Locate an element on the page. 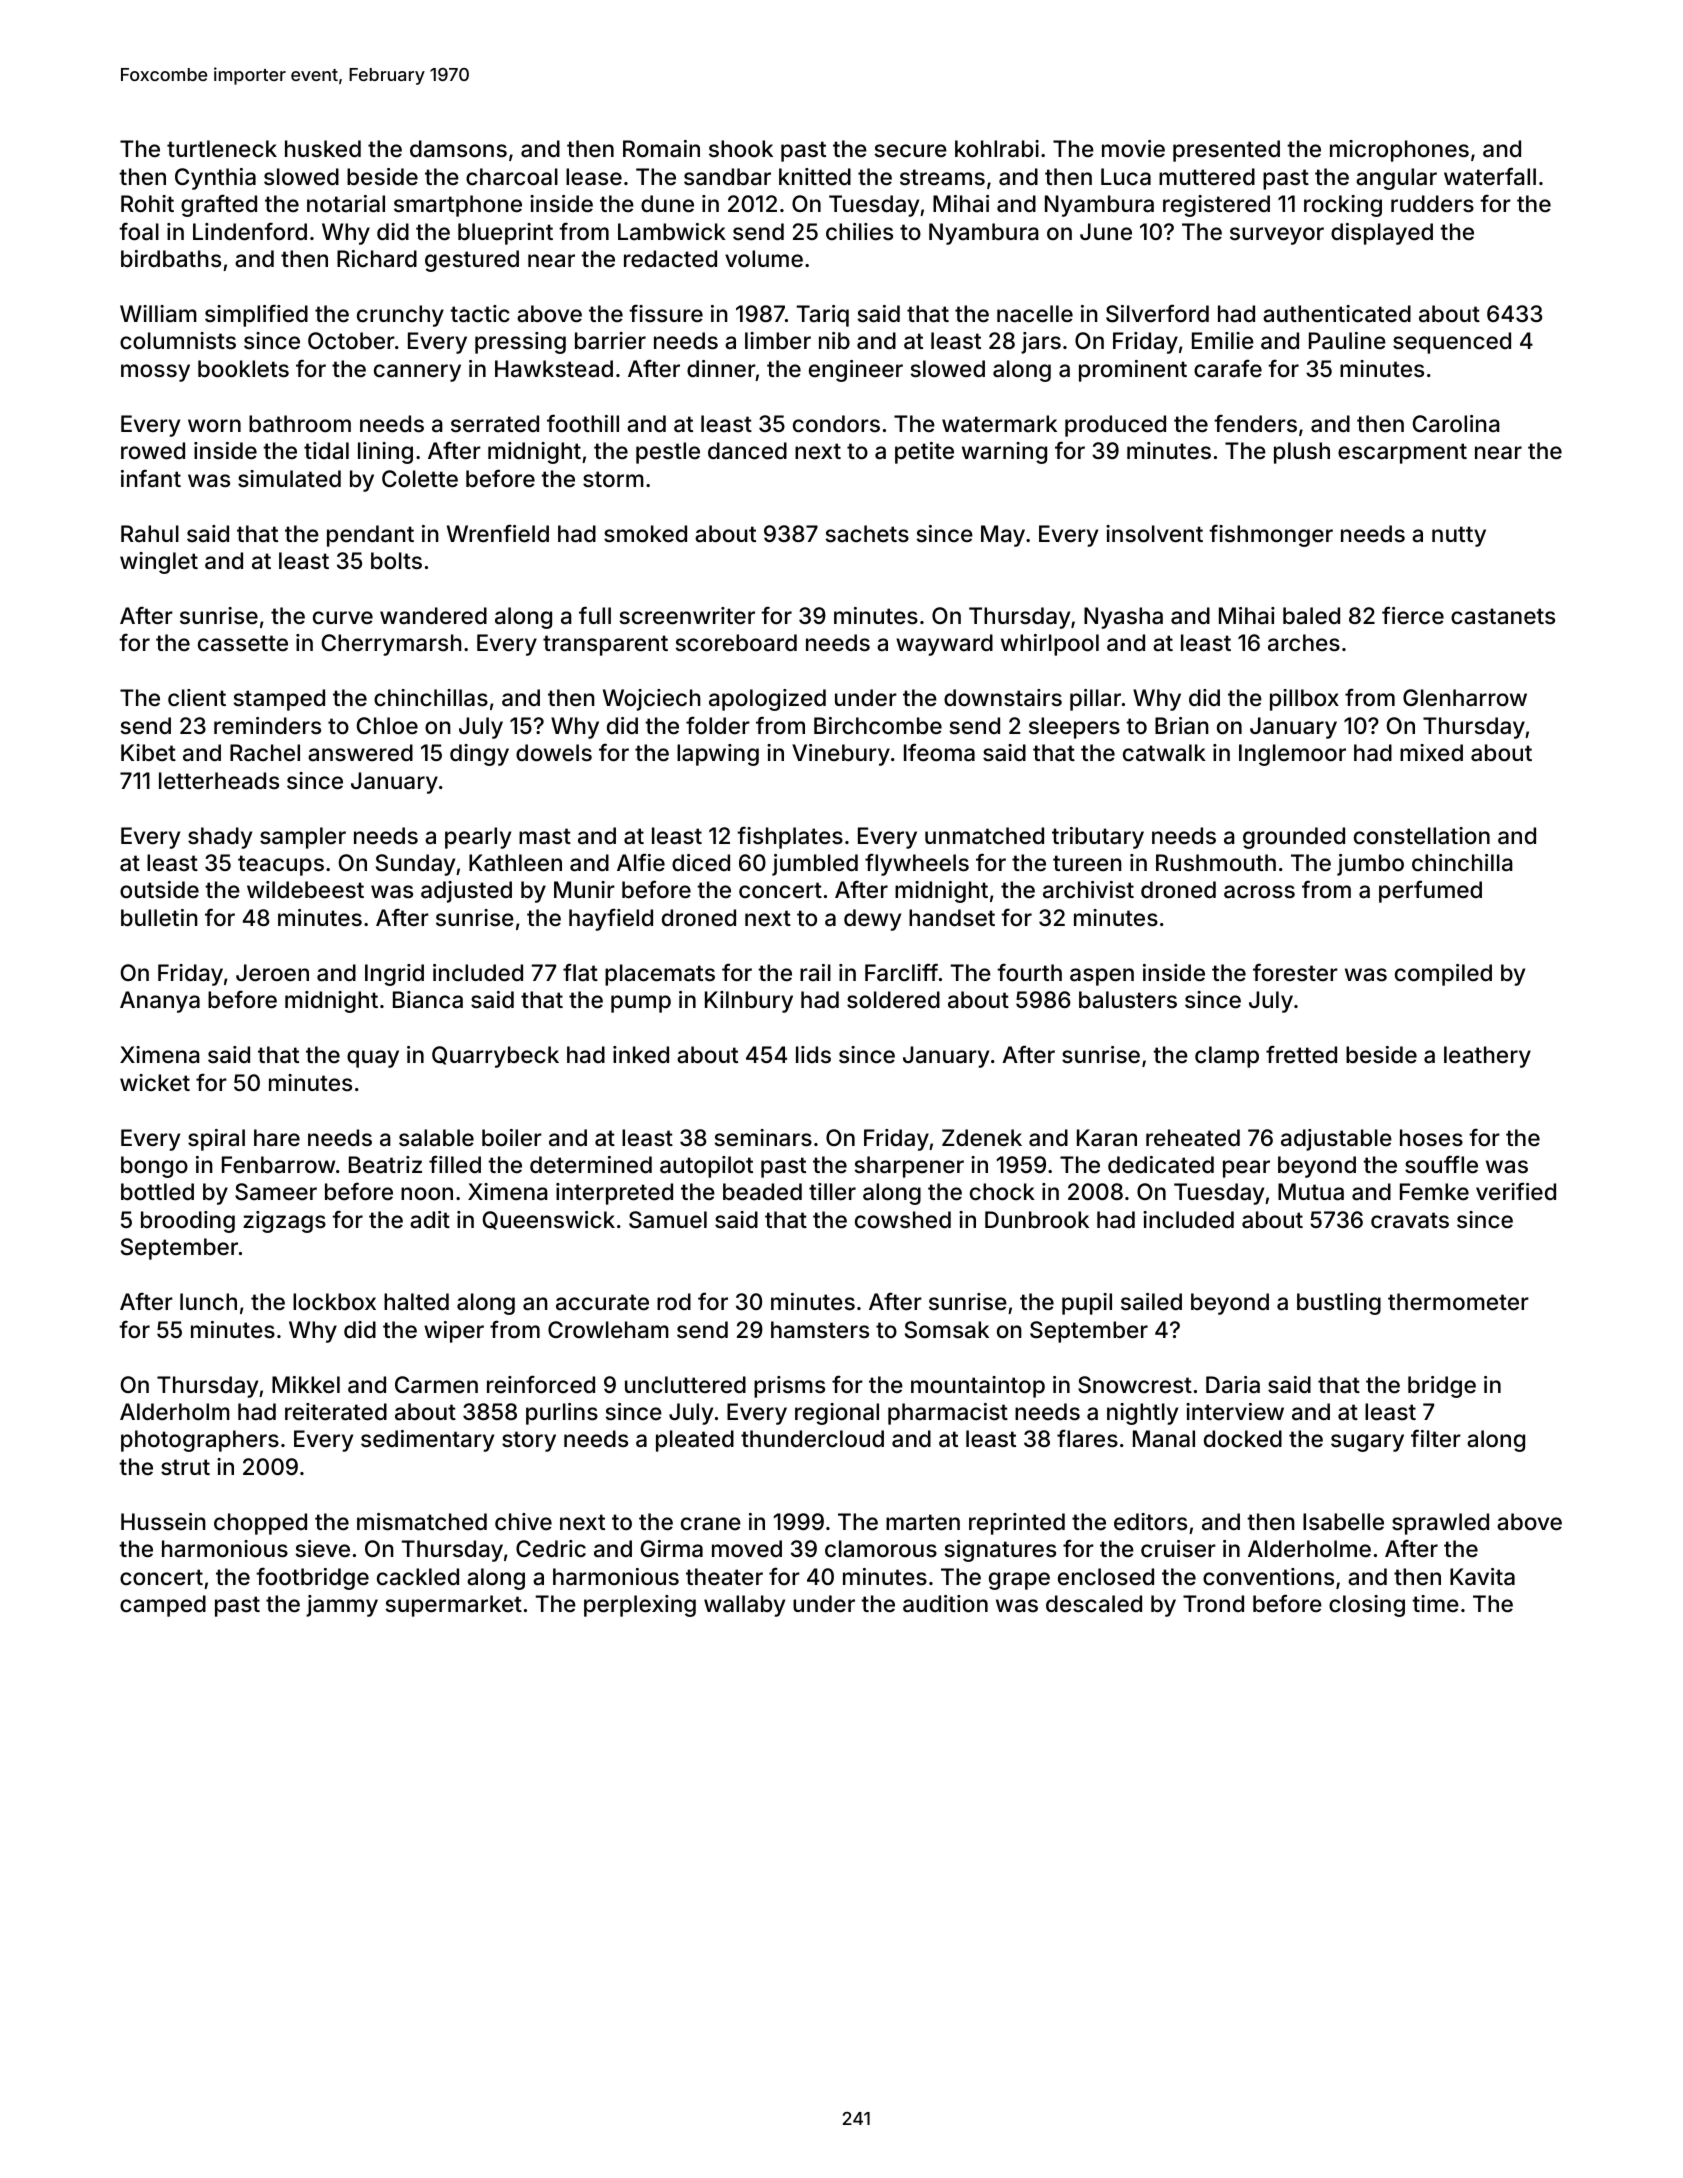  Lindenford is located at coordinates (250, 231).
